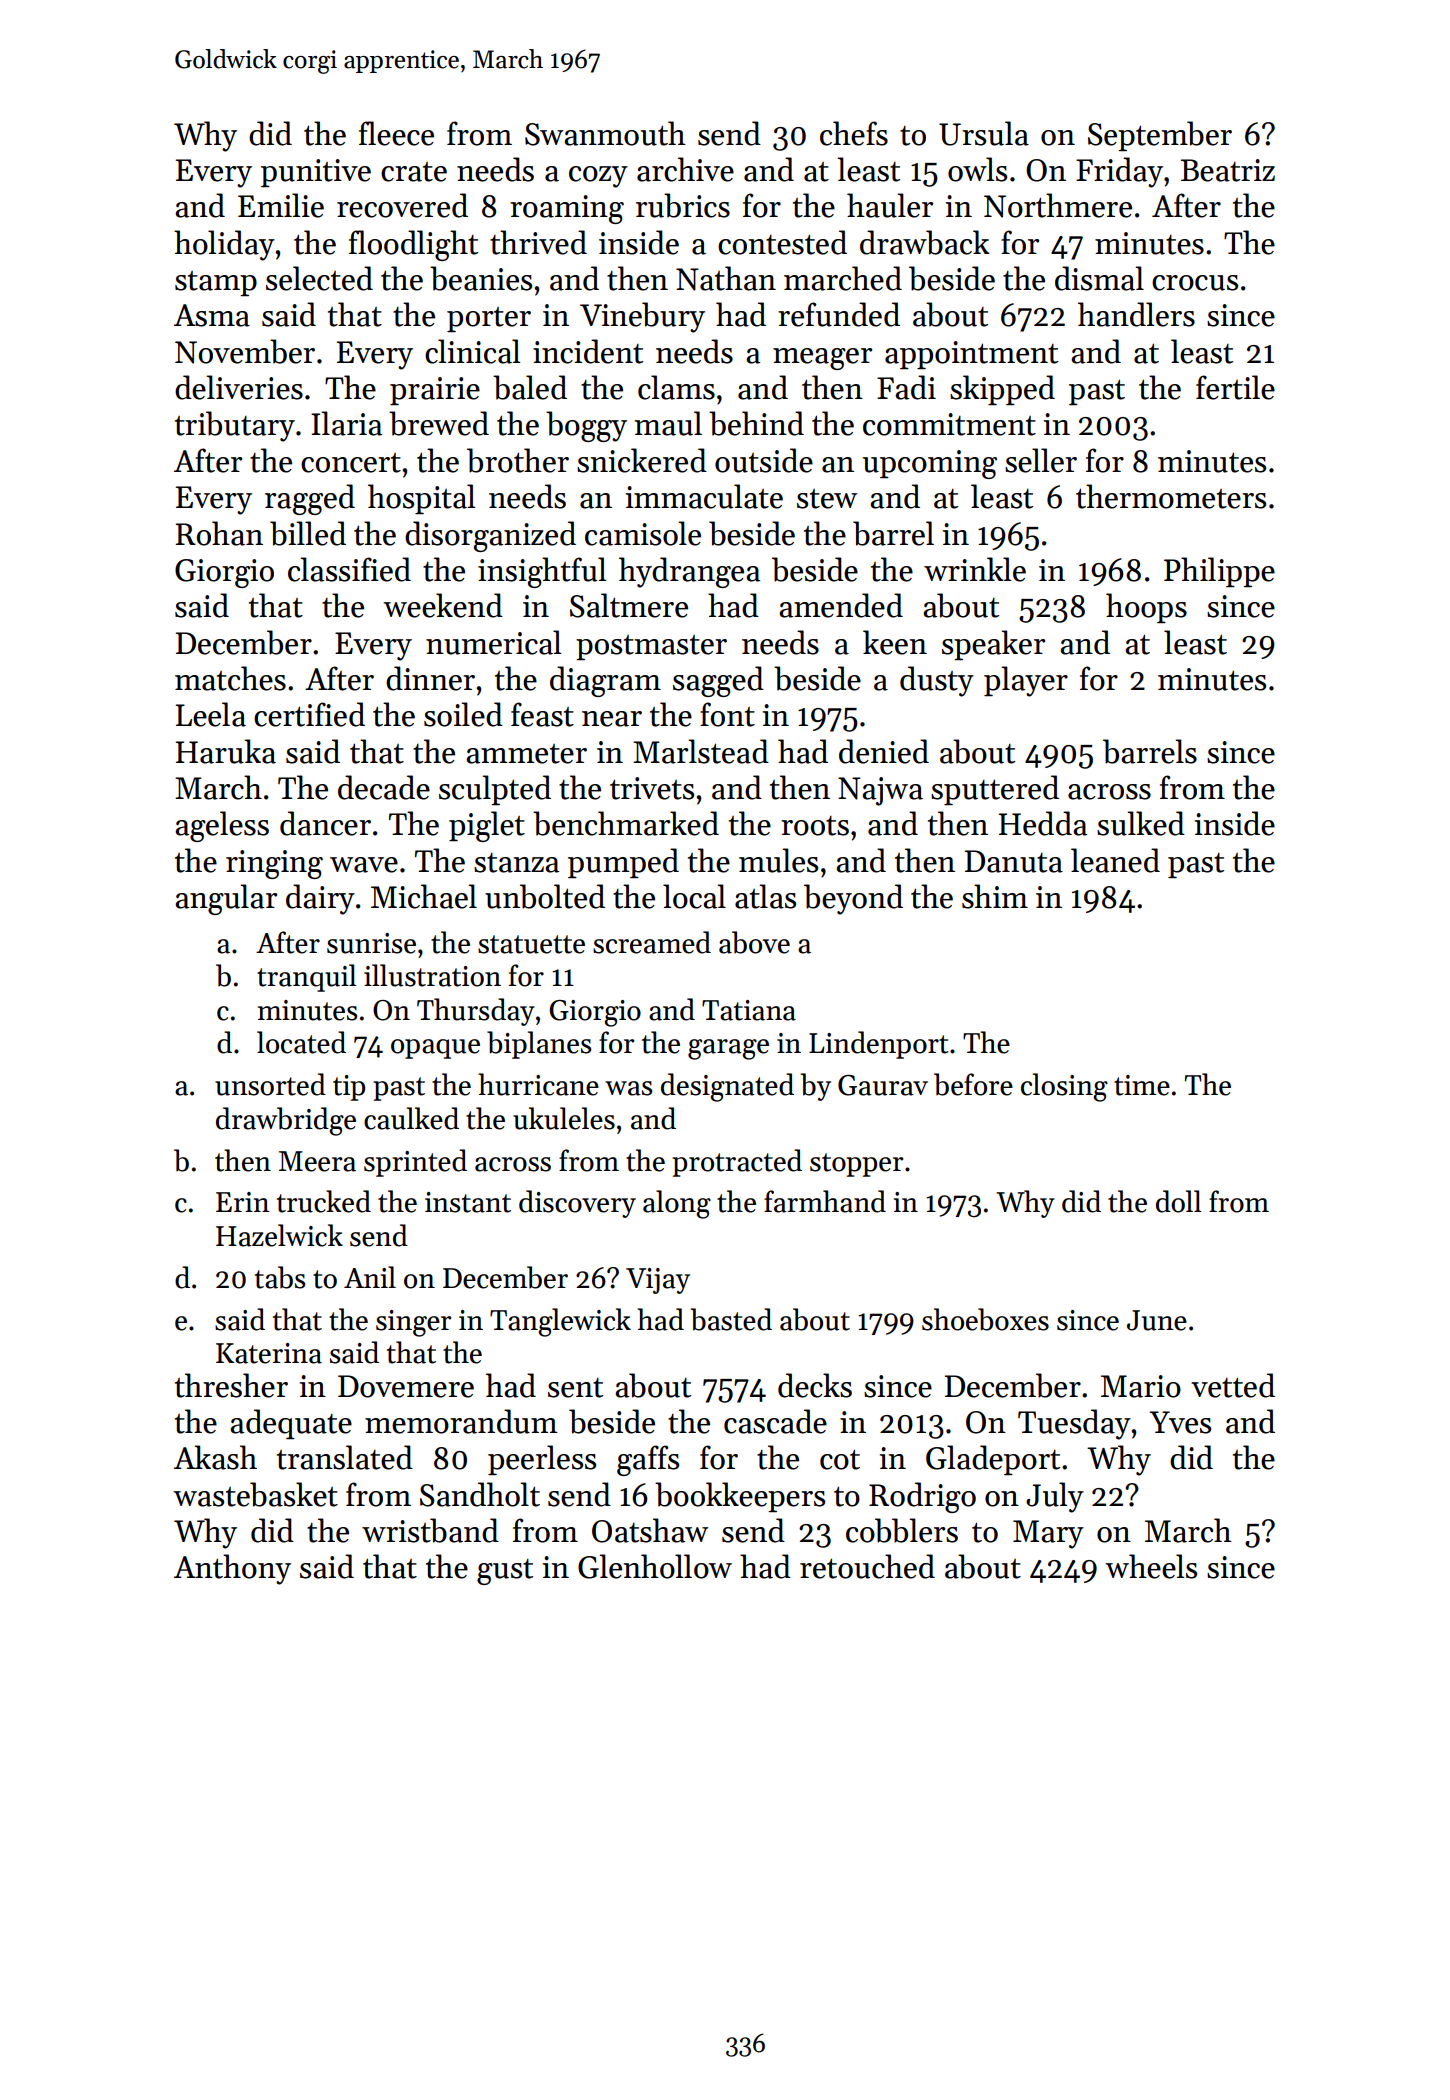 The image size is (1450, 2100). I want to click on player, so click(1026, 681).
